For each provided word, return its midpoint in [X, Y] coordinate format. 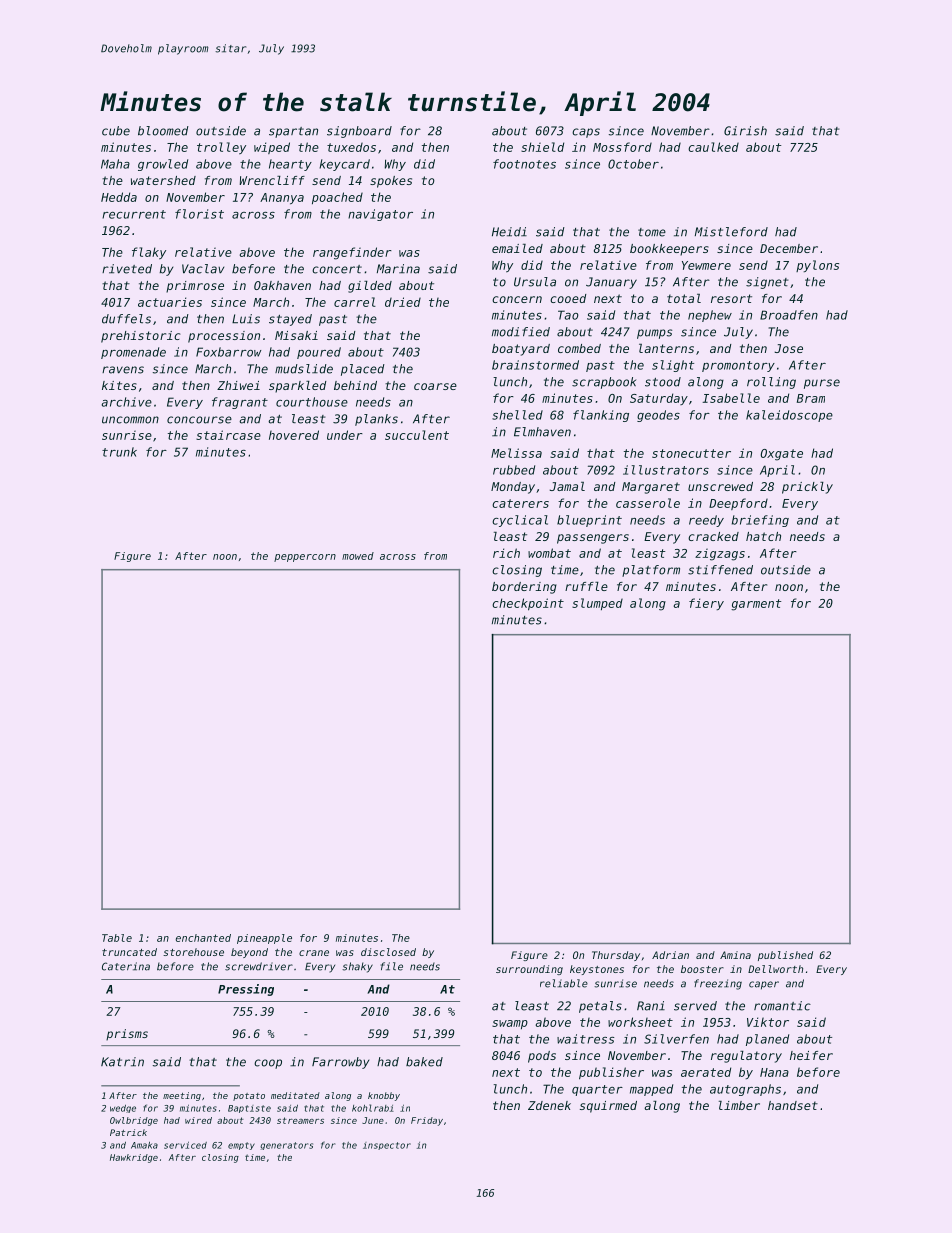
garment [756, 605]
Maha [115, 164]
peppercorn [305, 558]
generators [286, 1146]
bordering [524, 588]
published [785, 956]
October [633, 164]
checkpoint [528, 604]
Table [117, 938]
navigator [380, 215]
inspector [387, 1146]
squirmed [608, 1107]
